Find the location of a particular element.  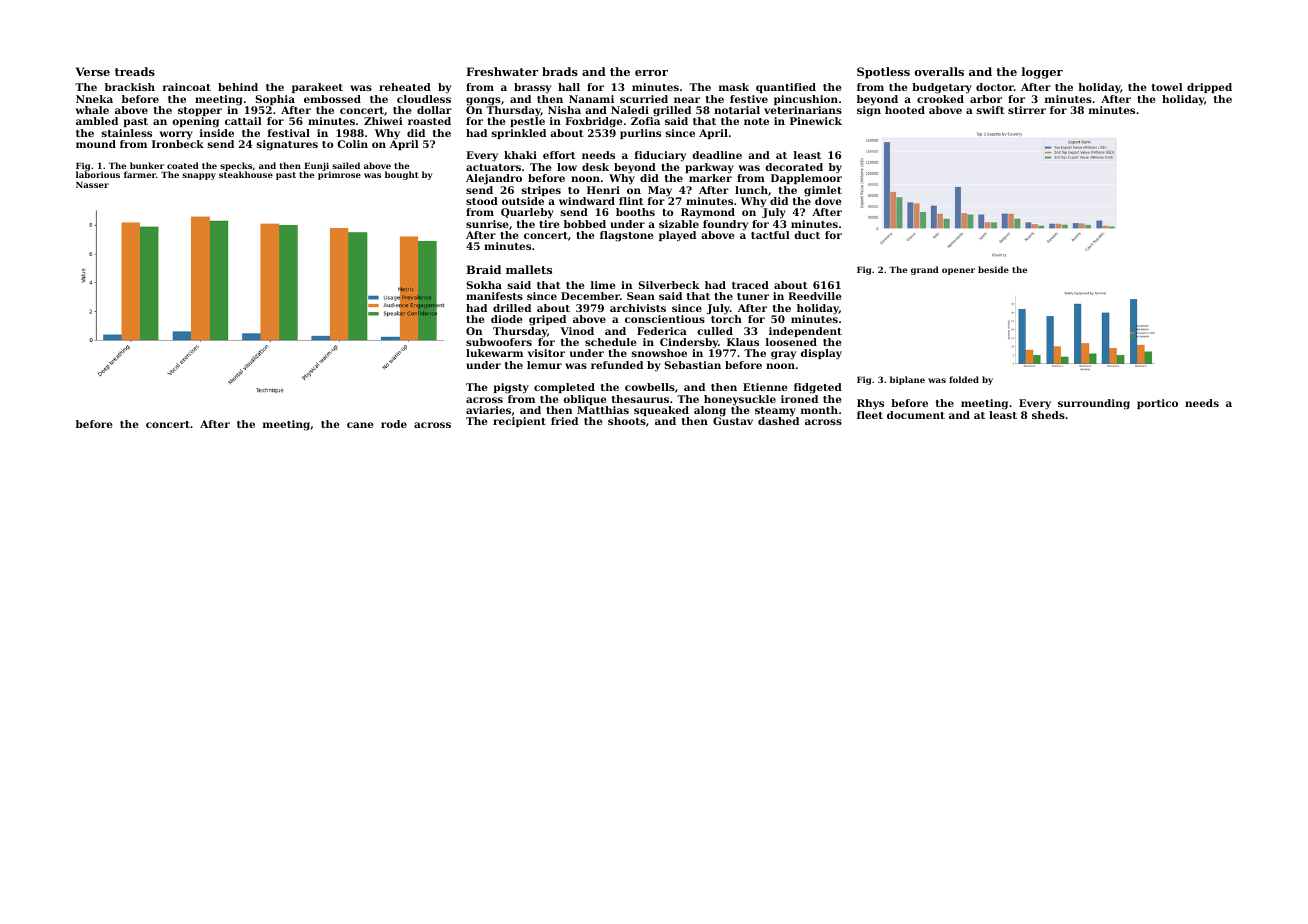

dove is located at coordinates (828, 201).
